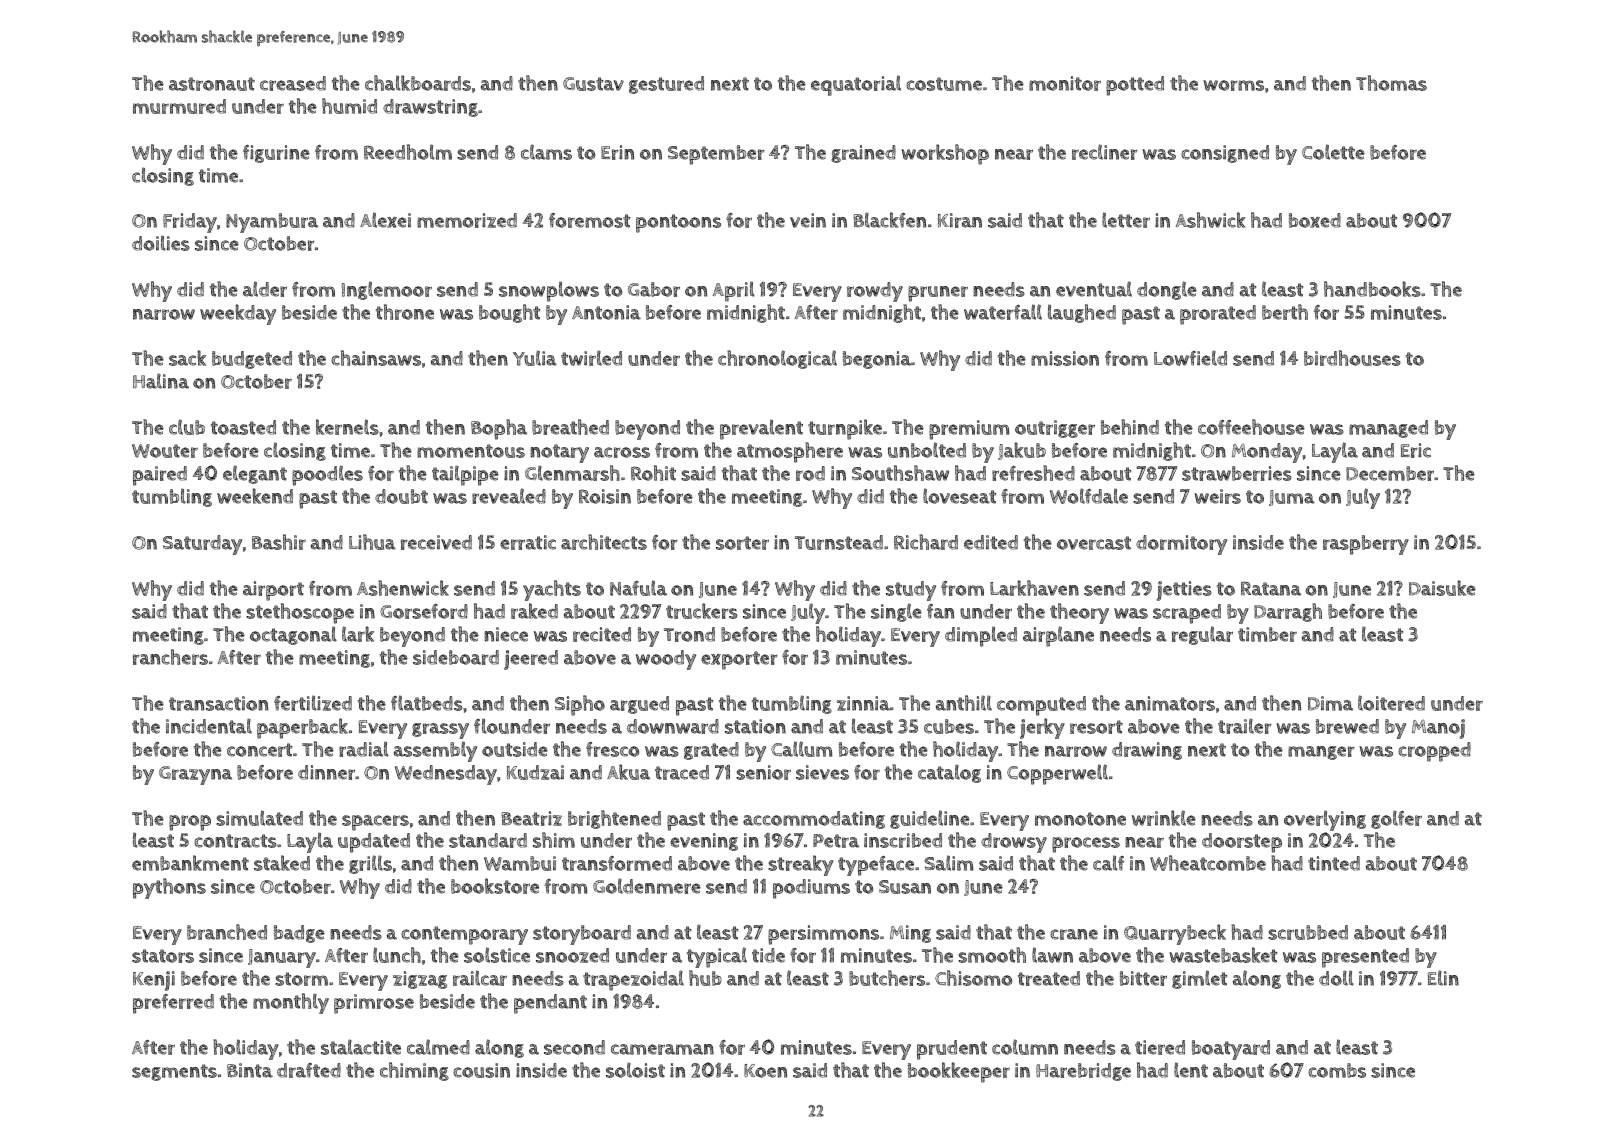 This document has height=1142, width=1616. I want to click on Colette, so click(1333, 152).
